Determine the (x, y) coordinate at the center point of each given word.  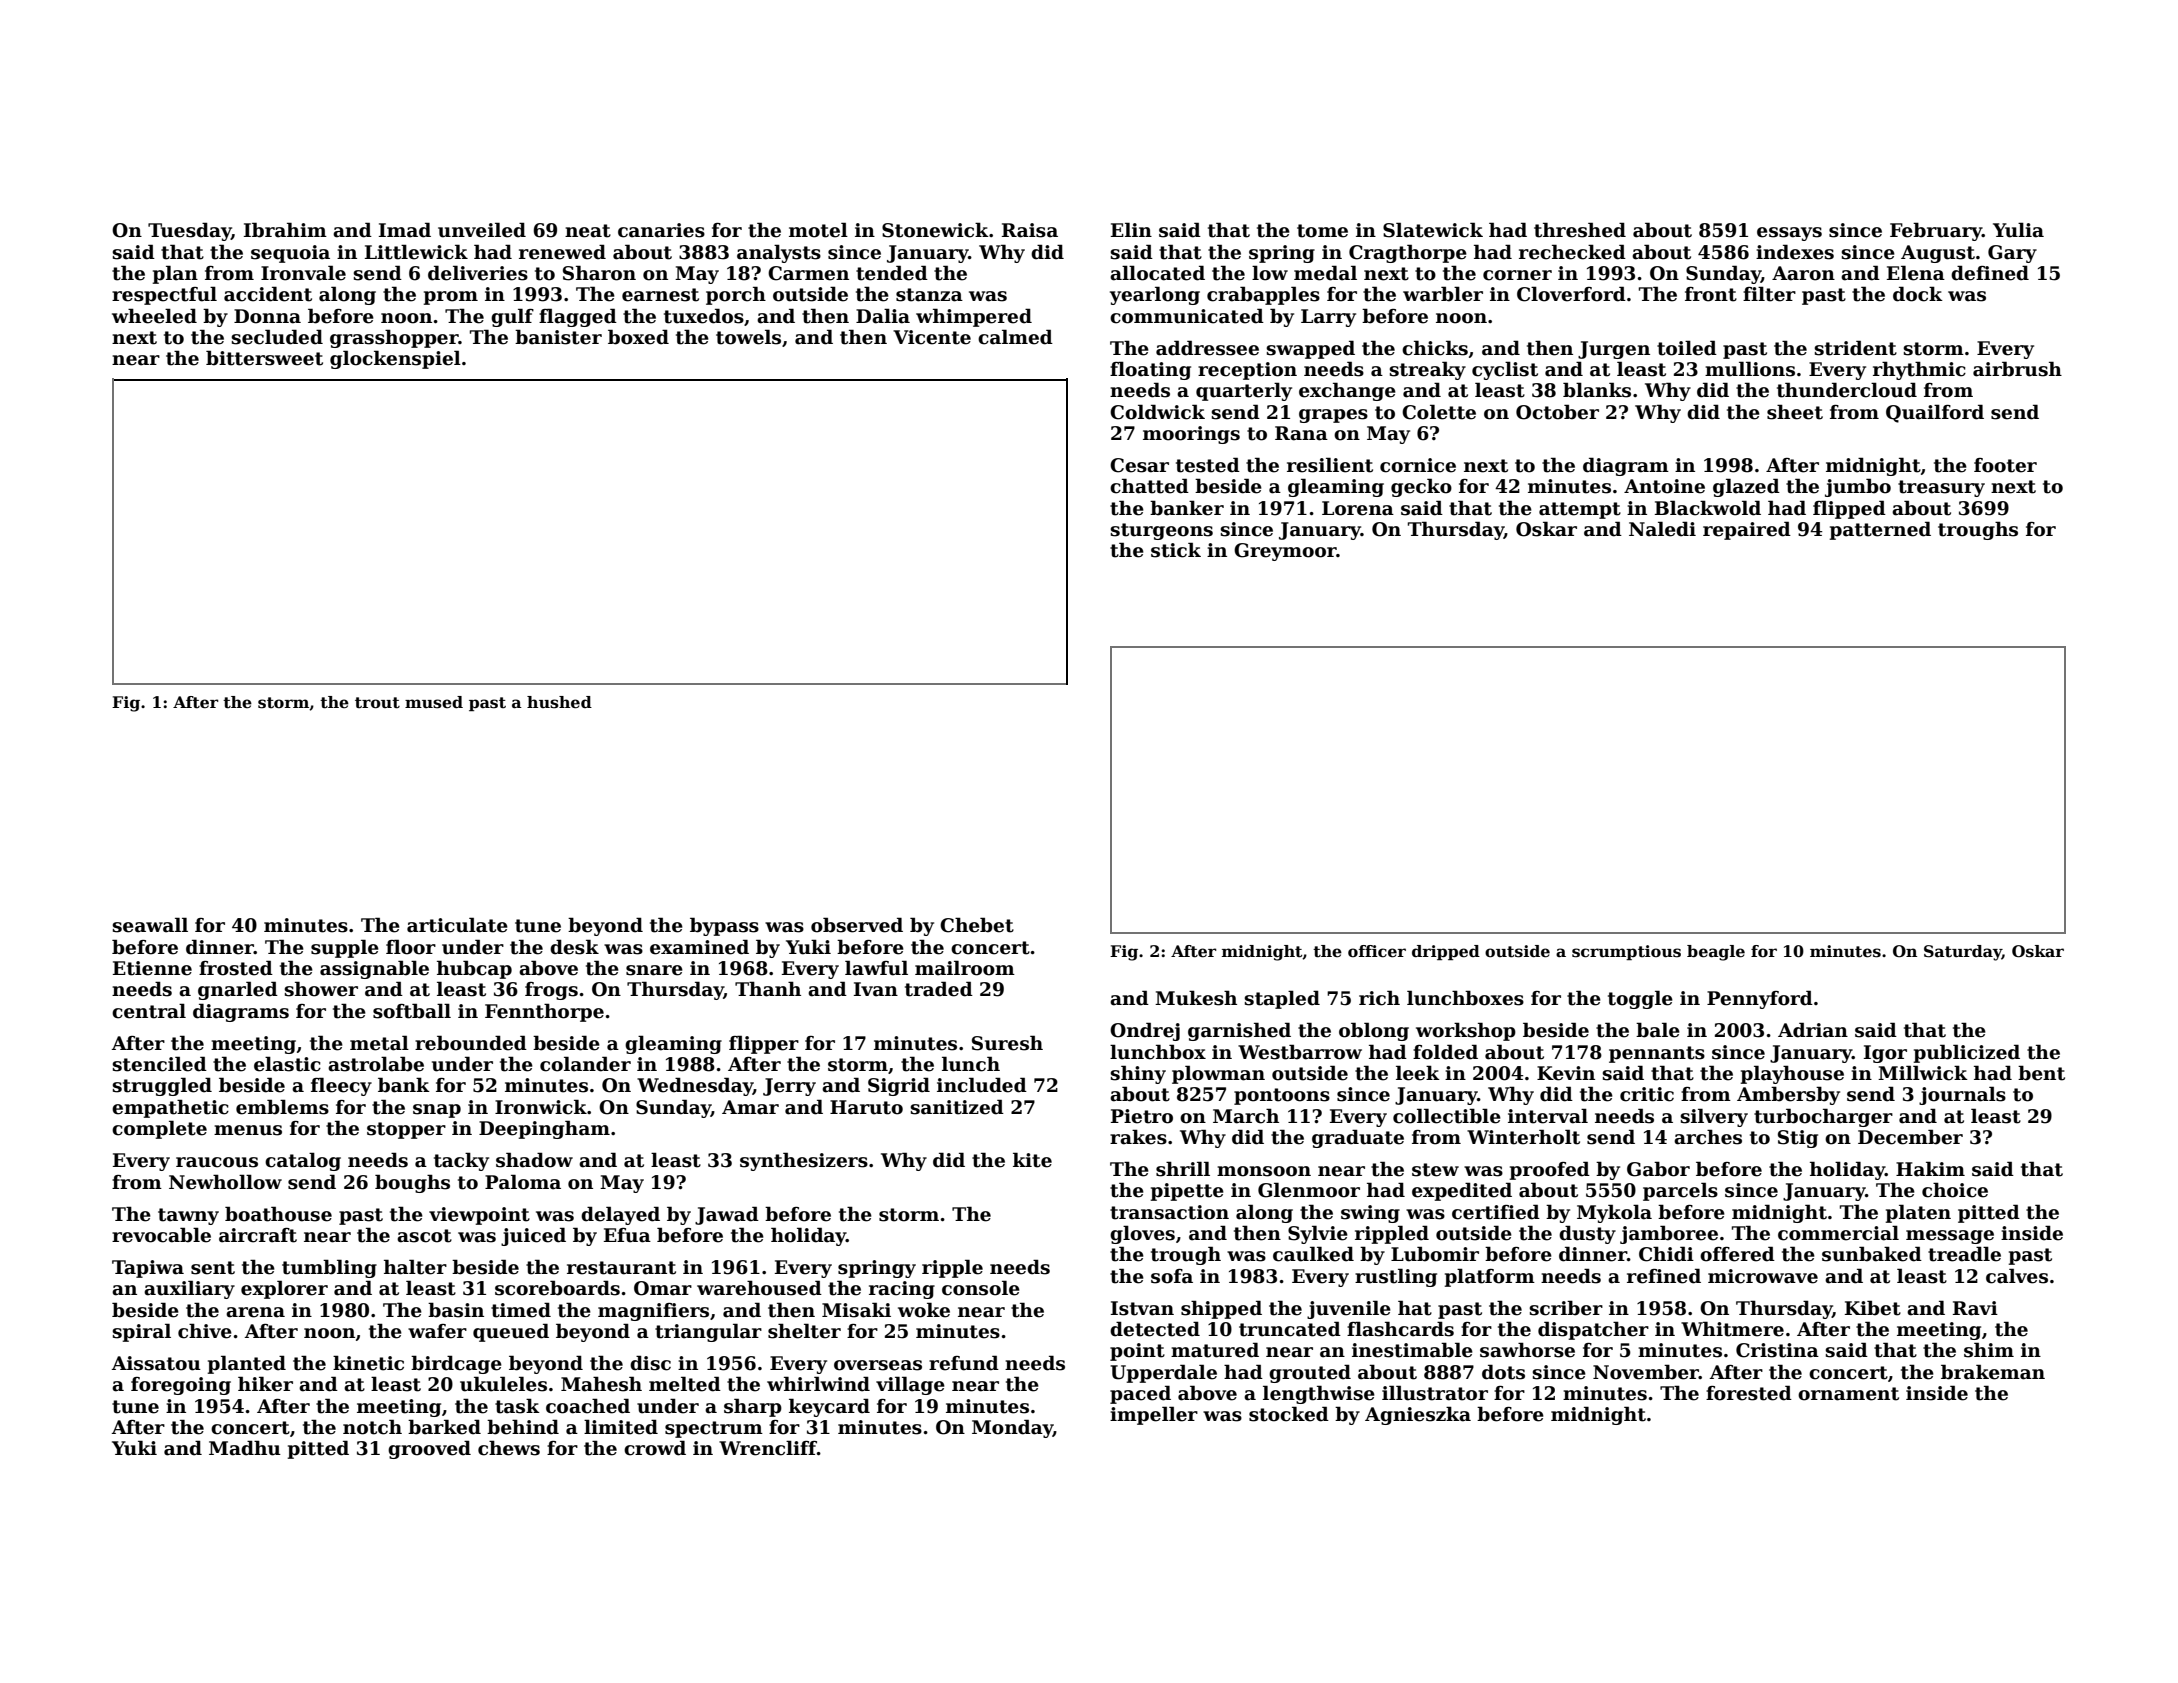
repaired (1747, 530)
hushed (559, 702)
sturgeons (1161, 531)
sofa (1172, 1276)
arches (1708, 1137)
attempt (1580, 510)
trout (377, 703)
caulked (1313, 1254)
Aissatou (156, 1363)
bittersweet (264, 358)
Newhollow (225, 1182)
